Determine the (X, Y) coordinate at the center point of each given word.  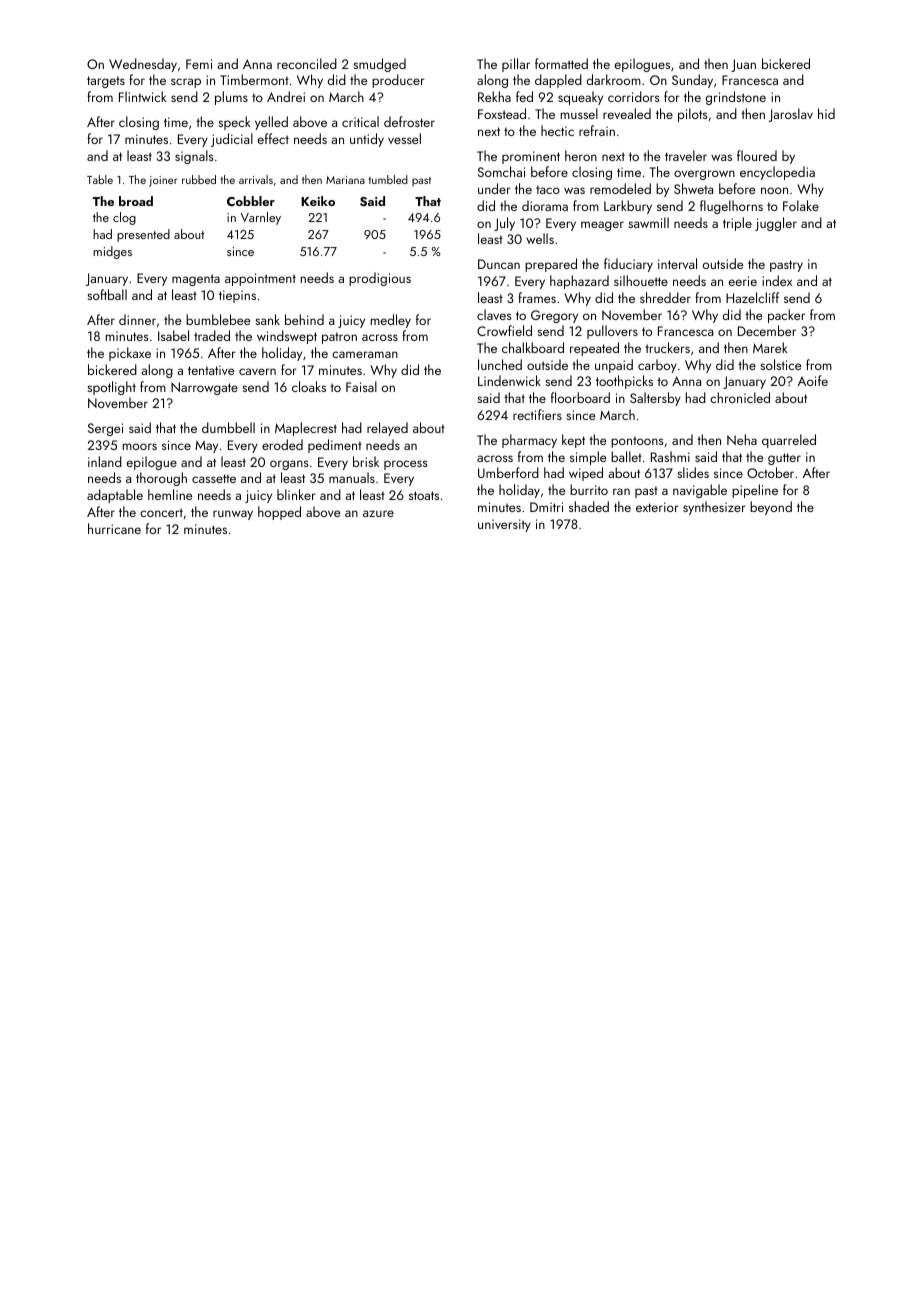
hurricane (114, 528)
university (504, 525)
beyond (771, 508)
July (504, 224)
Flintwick (143, 96)
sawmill (648, 222)
